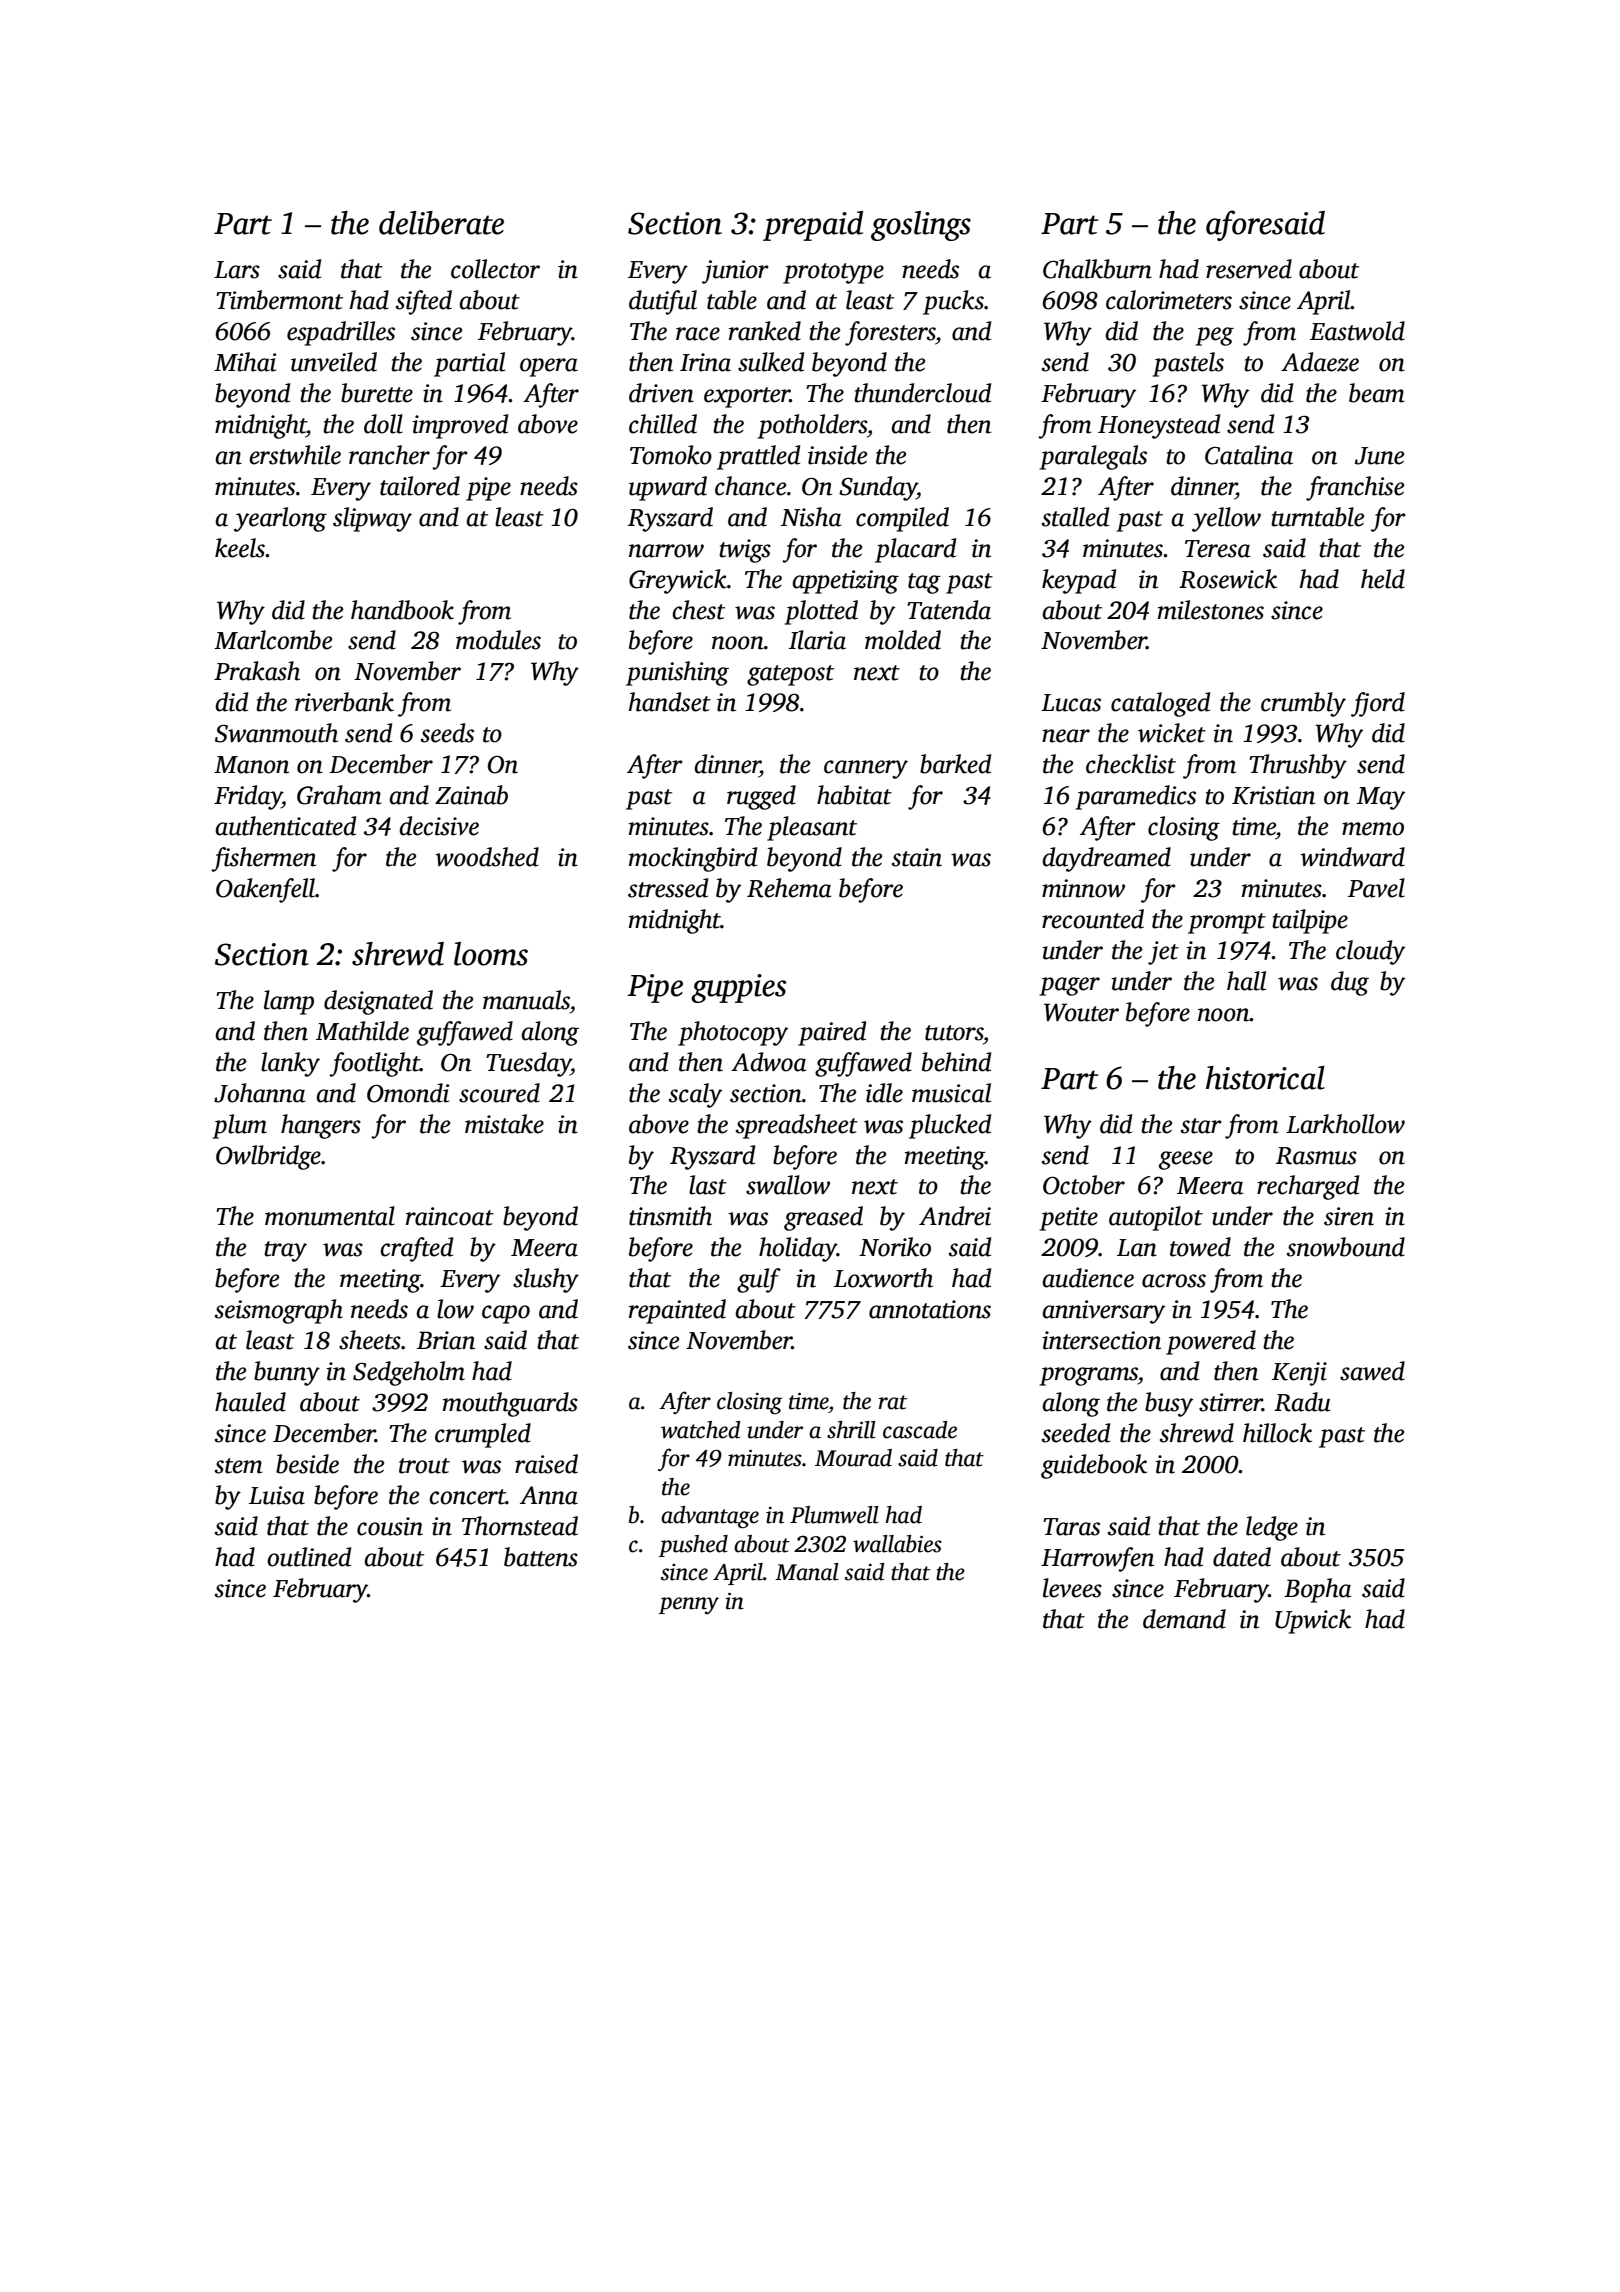 The height and width of the screenshot is (2292, 1620). I want to click on reserved, so click(1249, 269).
